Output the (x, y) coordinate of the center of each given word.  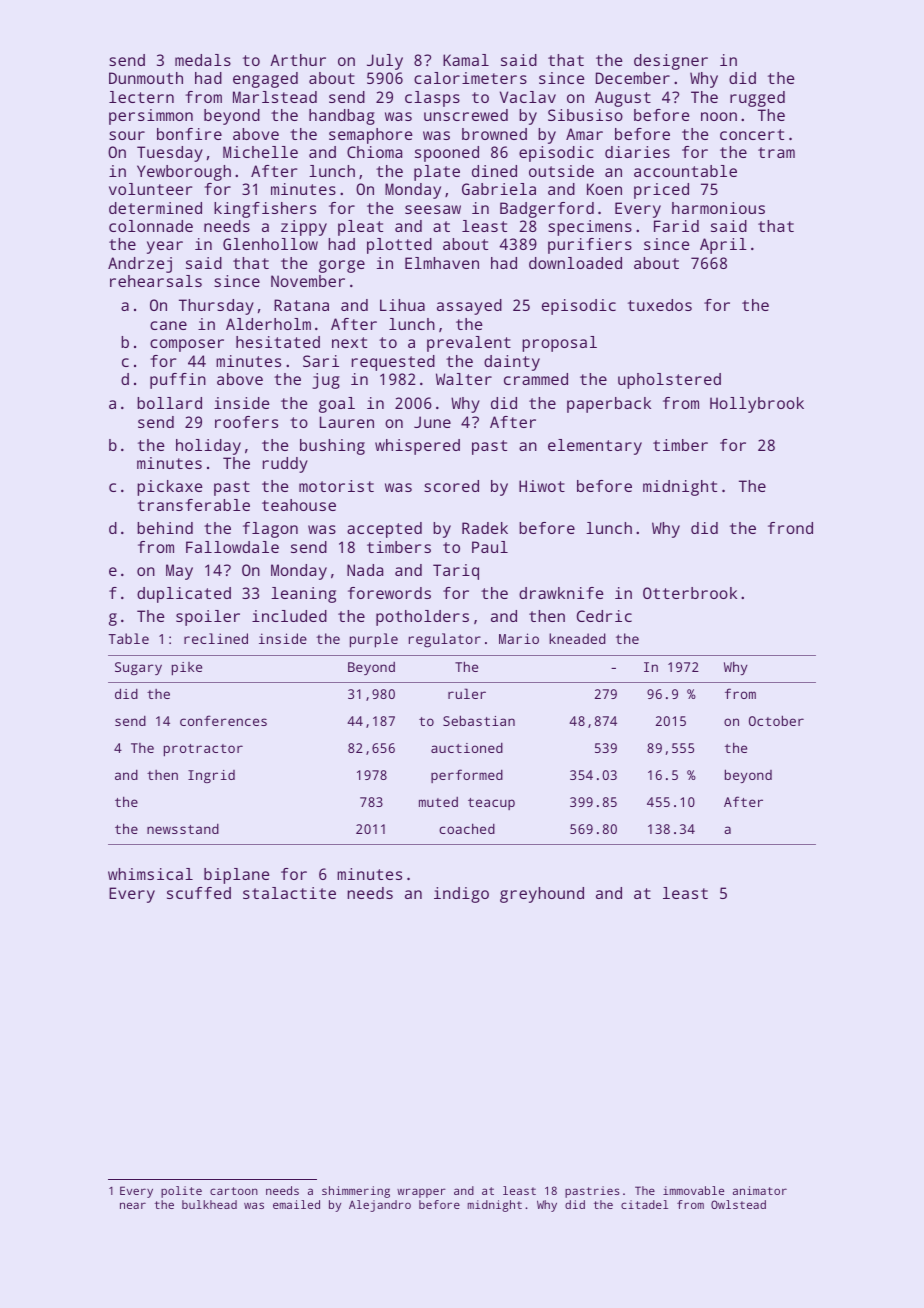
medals (203, 60)
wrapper (421, 1193)
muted (438, 802)
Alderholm (268, 324)
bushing (332, 447)
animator (760, 1190)
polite (181, 1192)
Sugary (138, 668)
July (385, 62)
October (776, 720)
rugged (757, 99)
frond (790, 528)
